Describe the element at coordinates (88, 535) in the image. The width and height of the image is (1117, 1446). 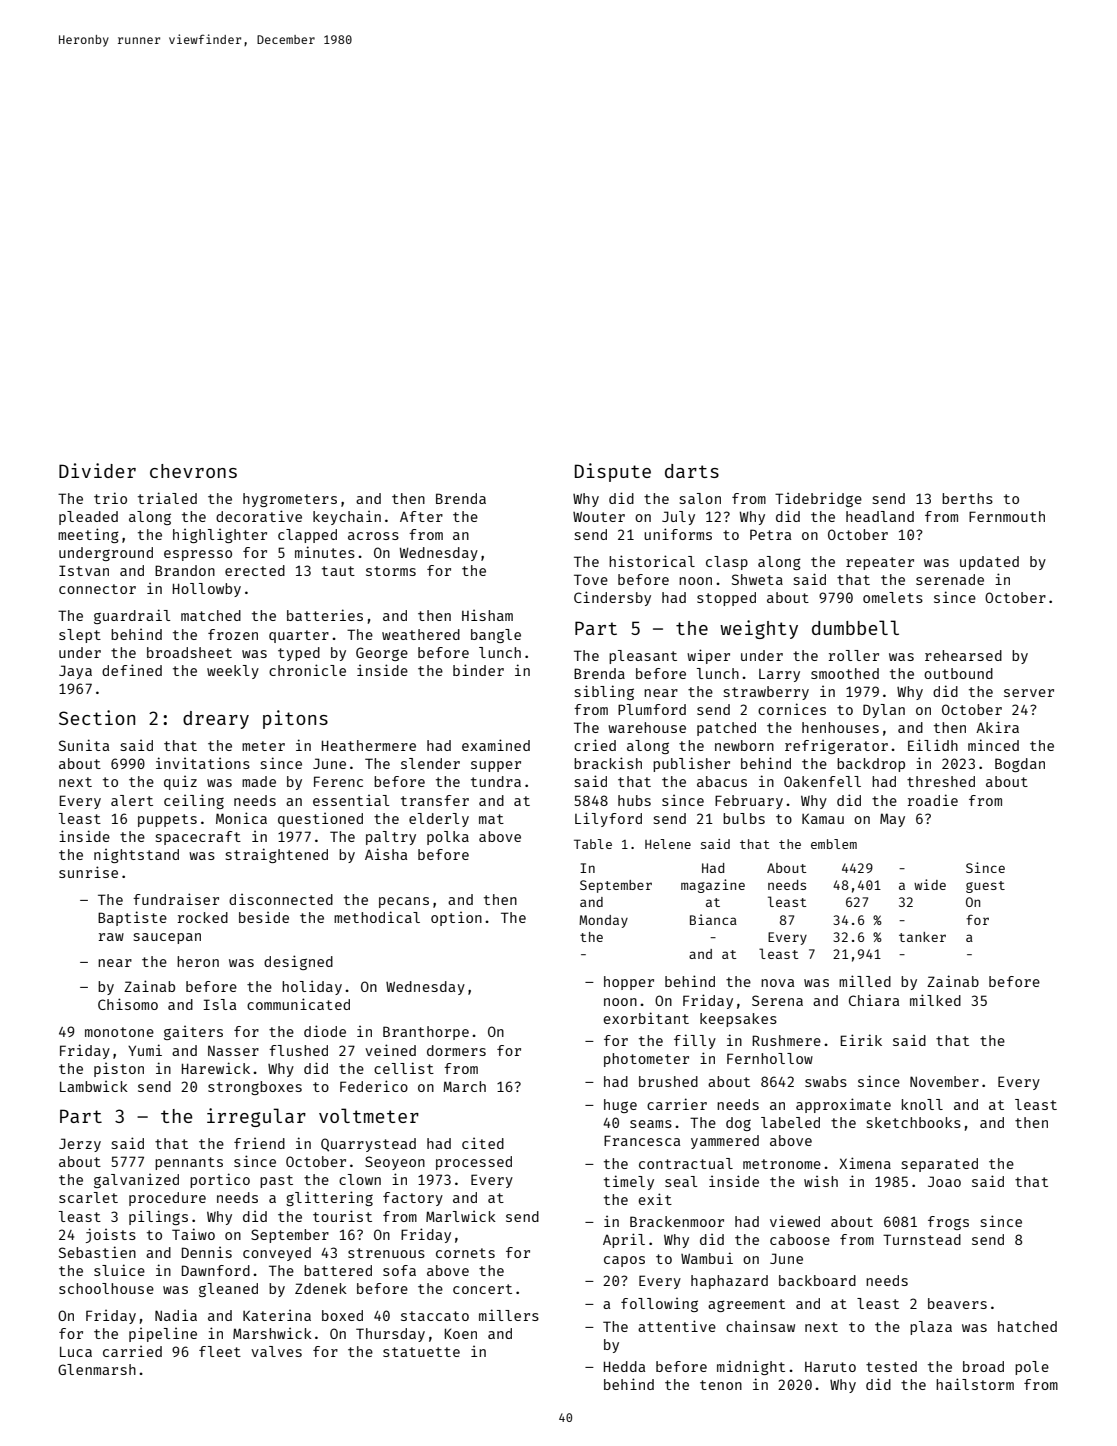
I see `meeting` at that location.
